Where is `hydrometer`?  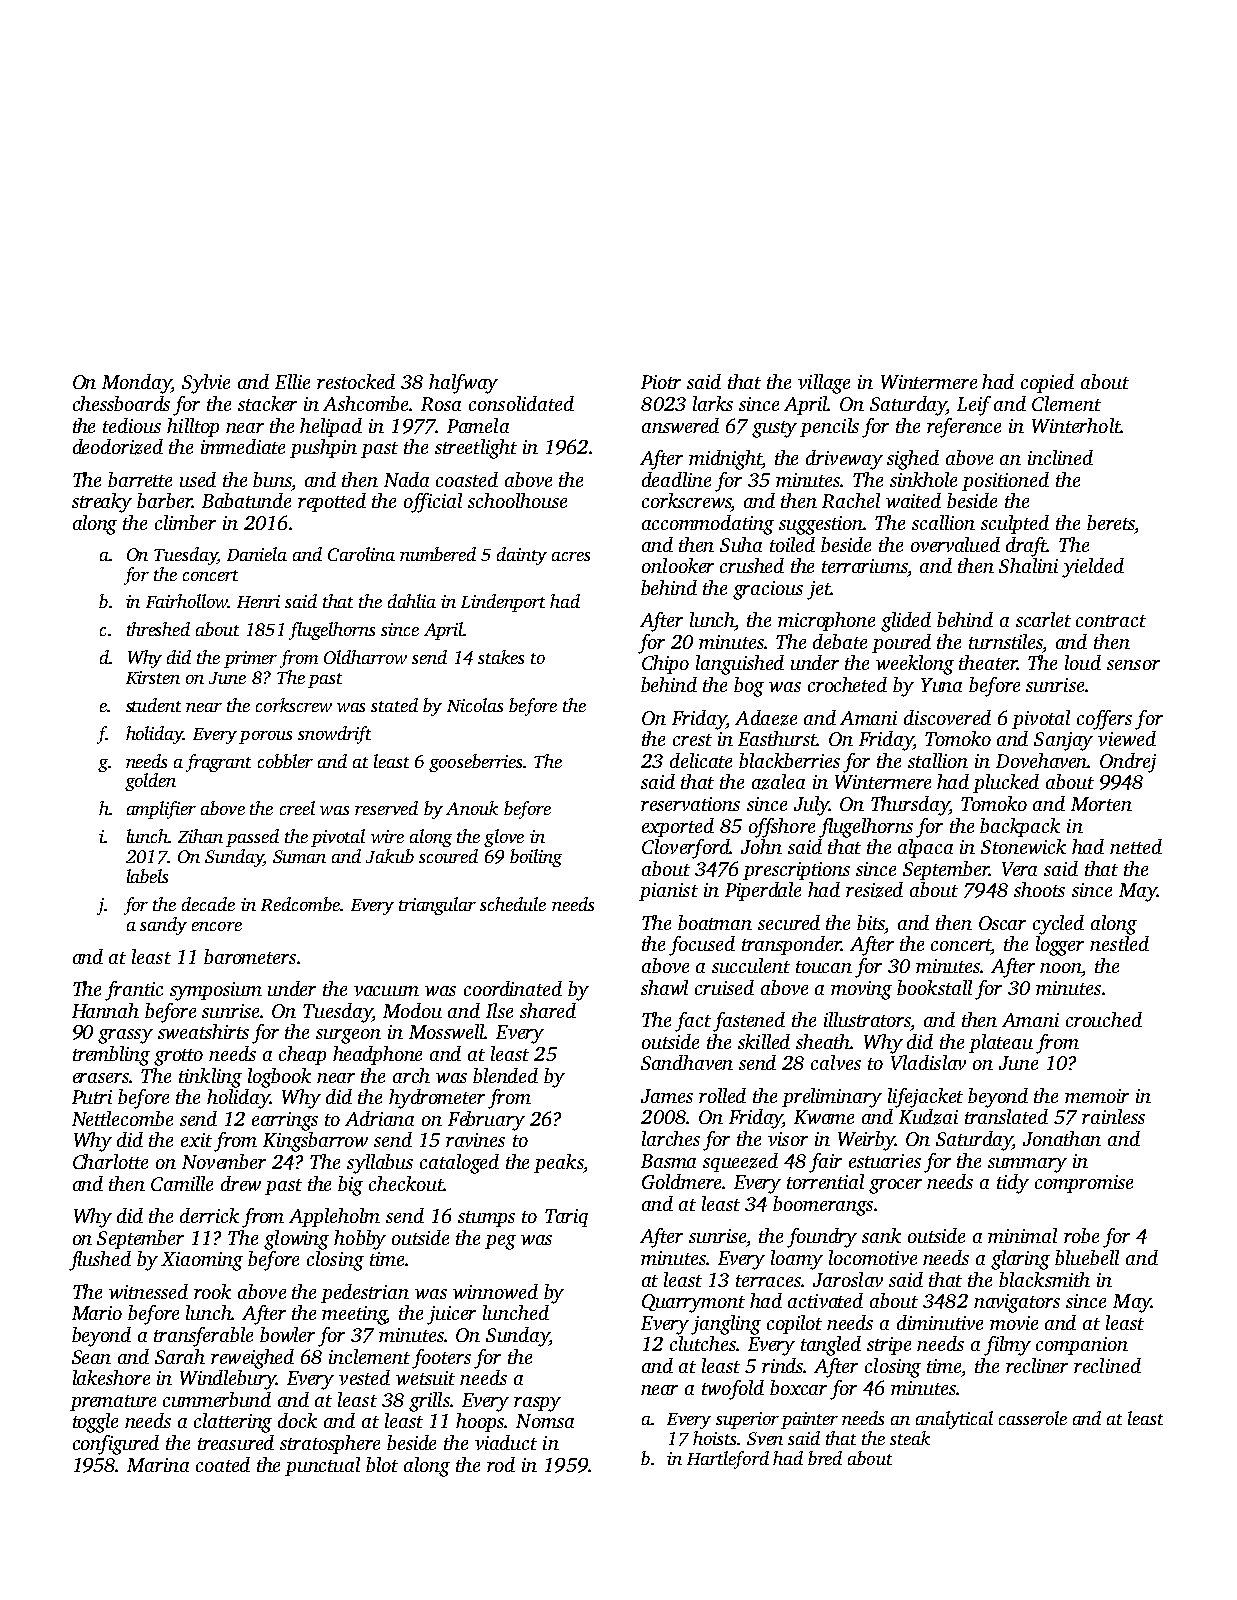 hydrometer is located at coordinates (437, 1099).
